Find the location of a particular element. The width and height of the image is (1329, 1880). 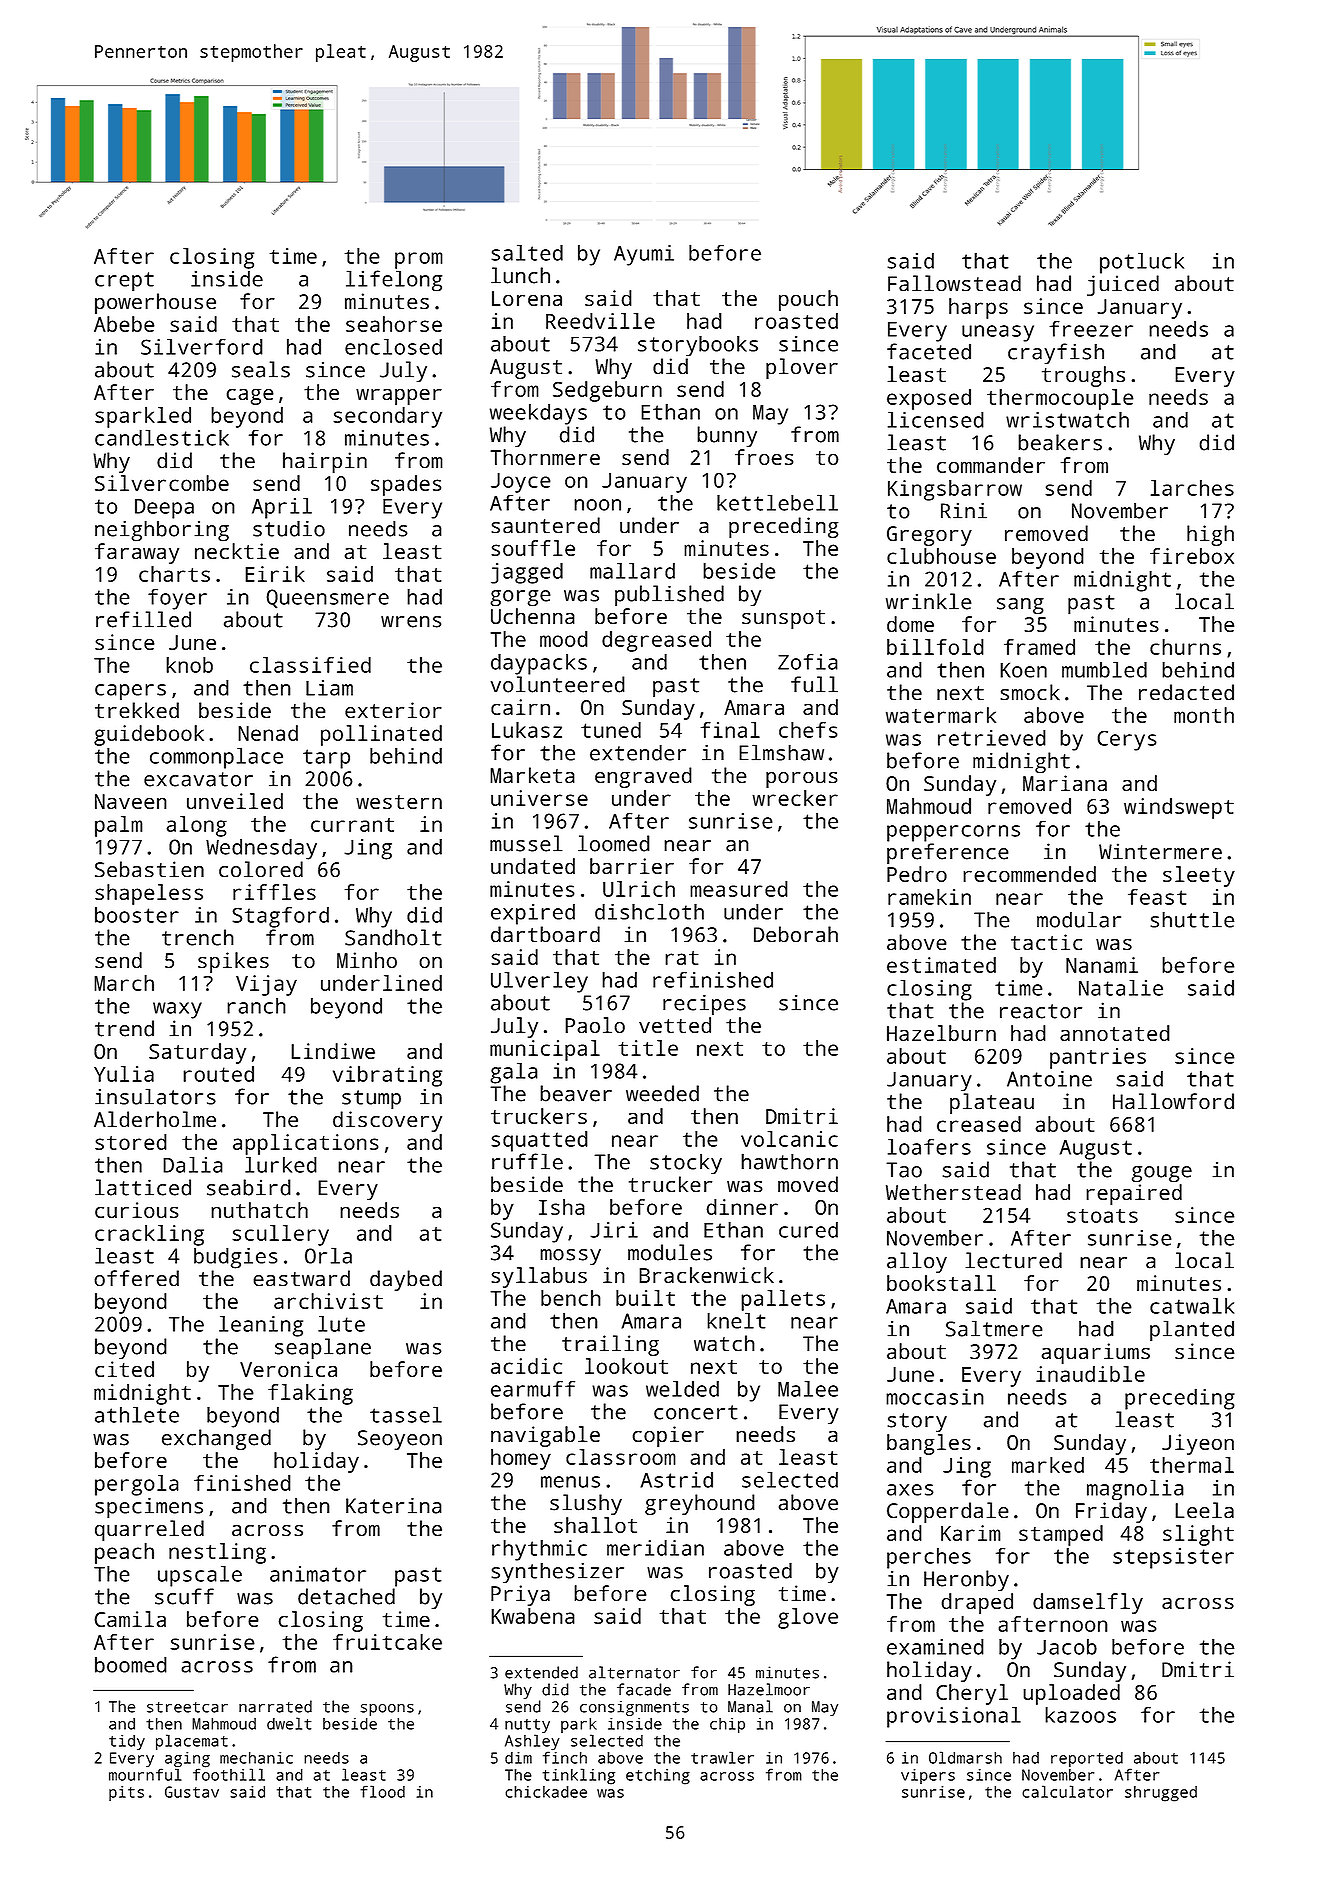

gouge is located at coordinates (1162, 1174).
